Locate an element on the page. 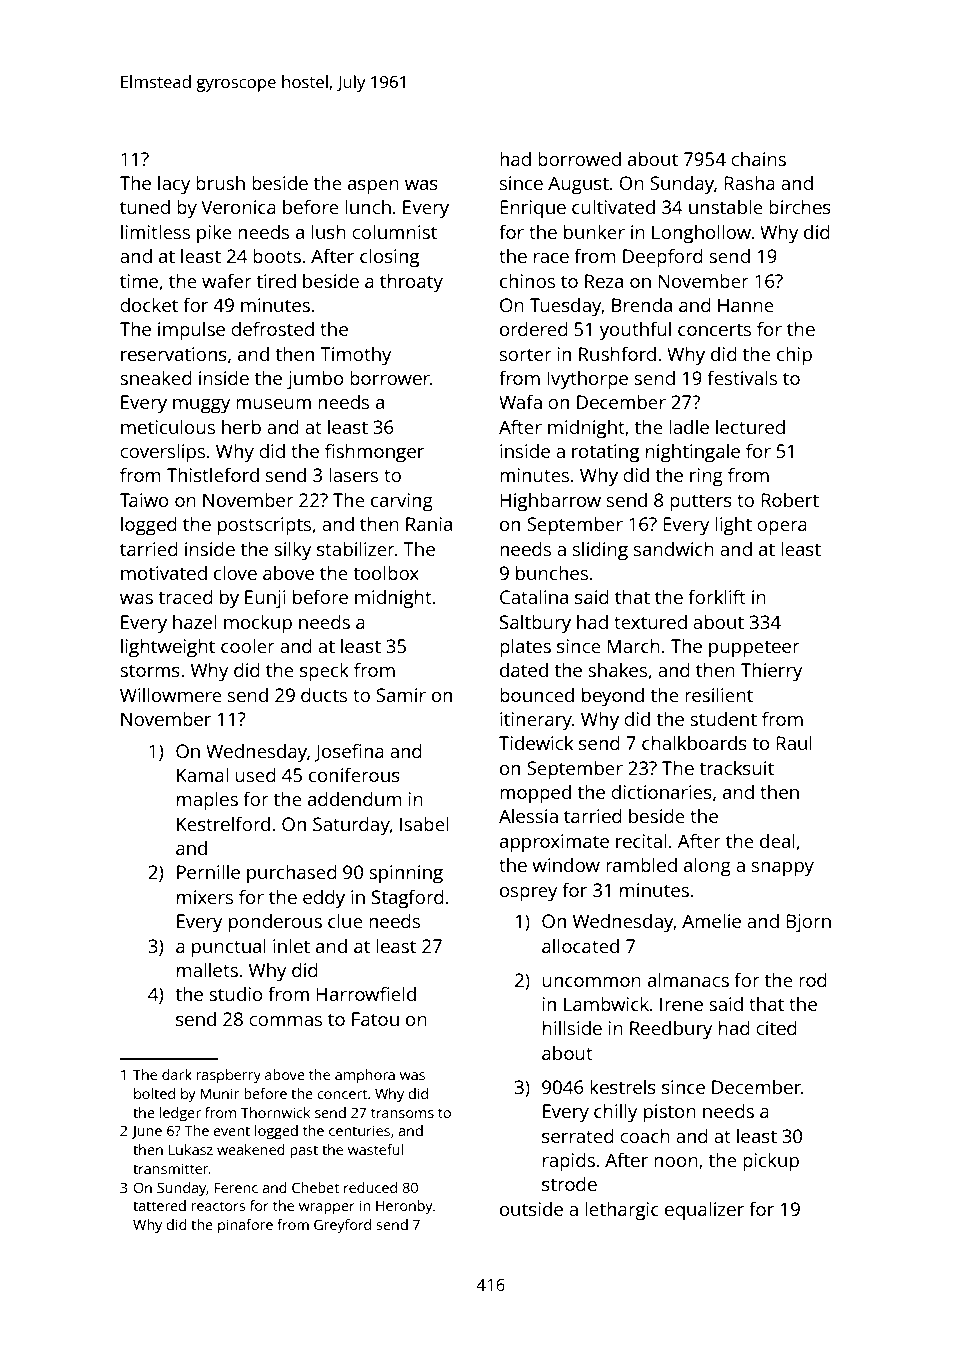 The image size is (953, 1352). chains is located at coordinates (758, 158).
